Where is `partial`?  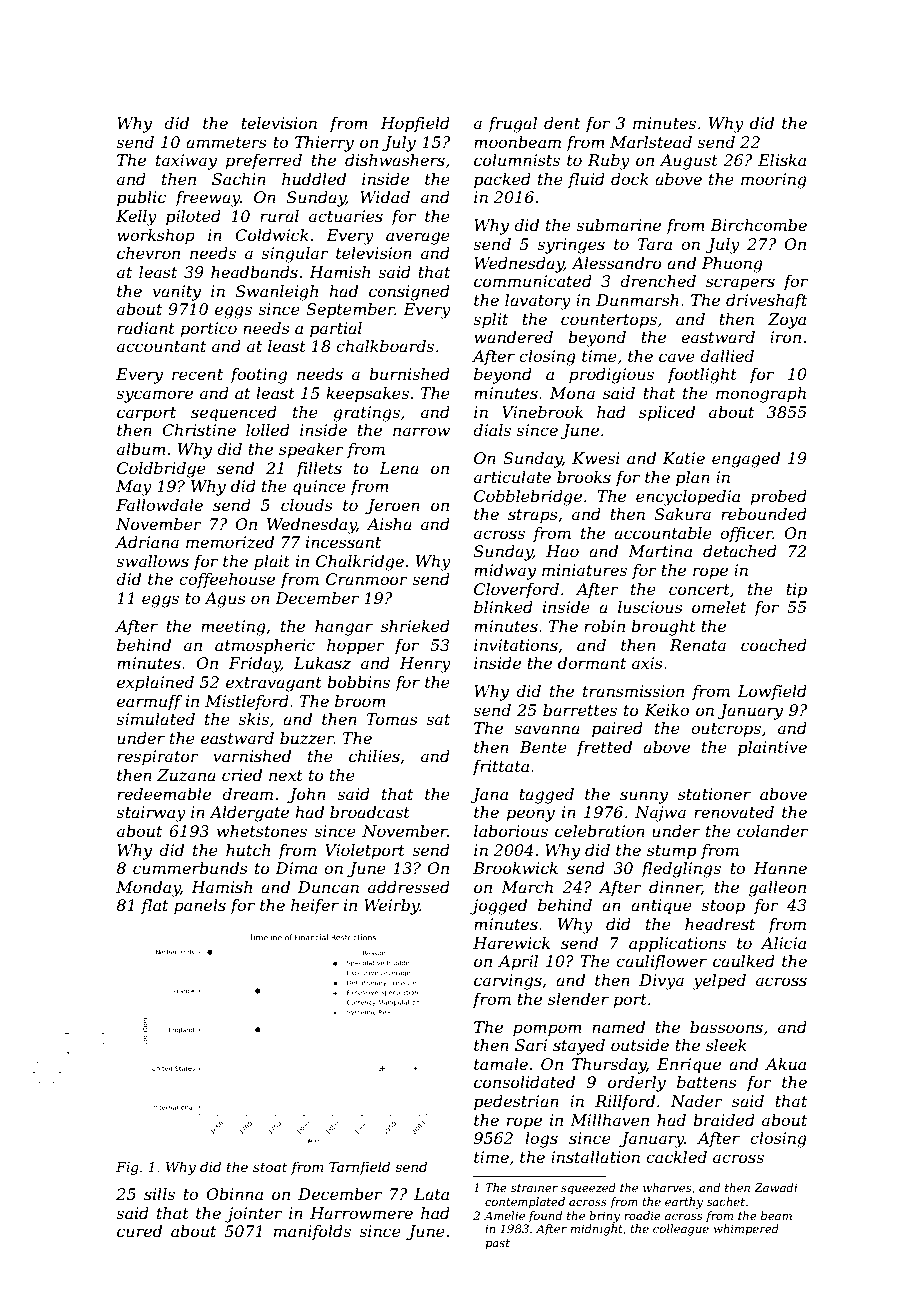 partial is located at coordinates (336, 330).
